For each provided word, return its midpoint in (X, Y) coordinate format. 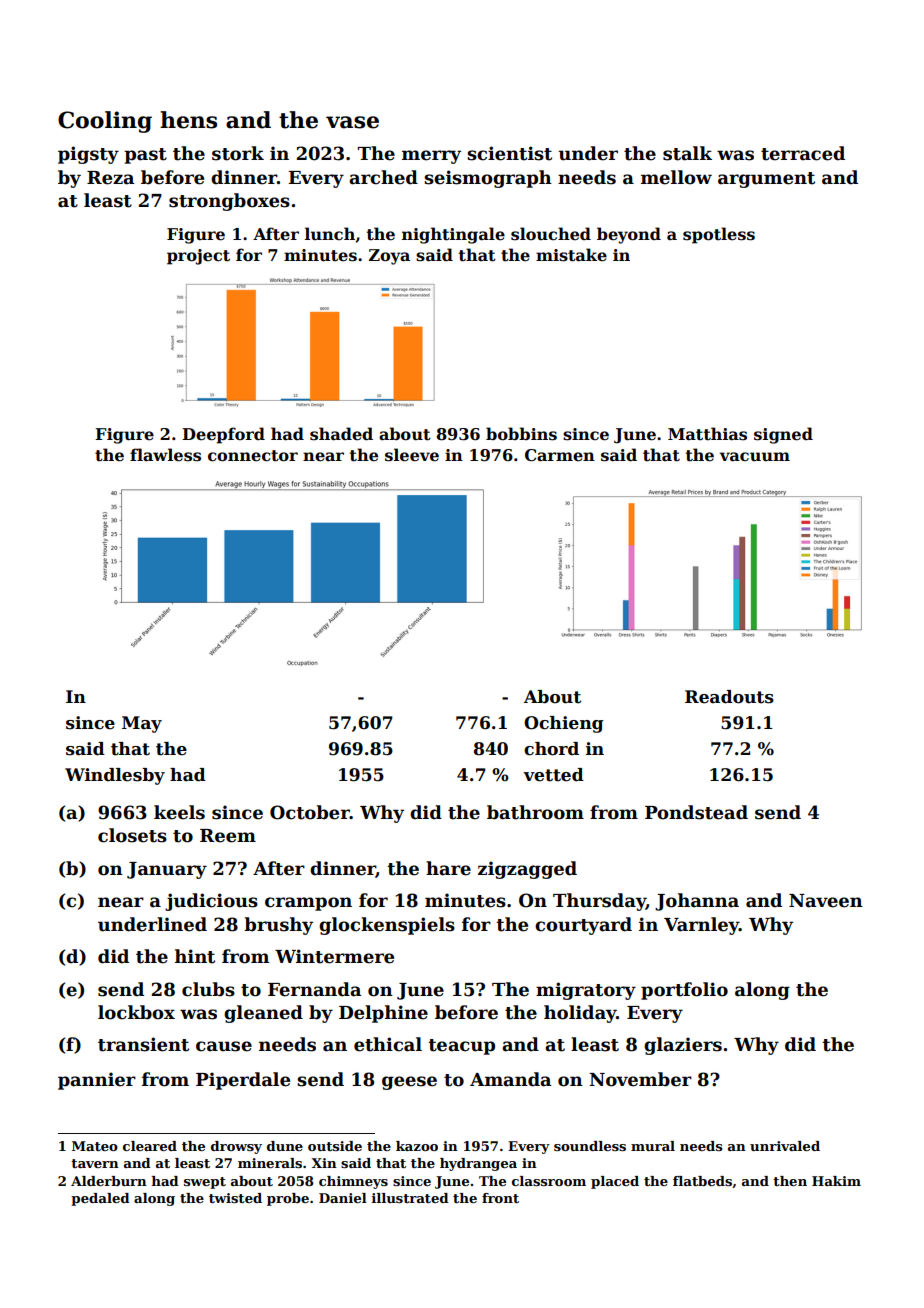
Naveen (826, 901)
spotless (719, 235)
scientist (509, 153)
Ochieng (564, 724)
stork (238, 153)
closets (132, 835)
